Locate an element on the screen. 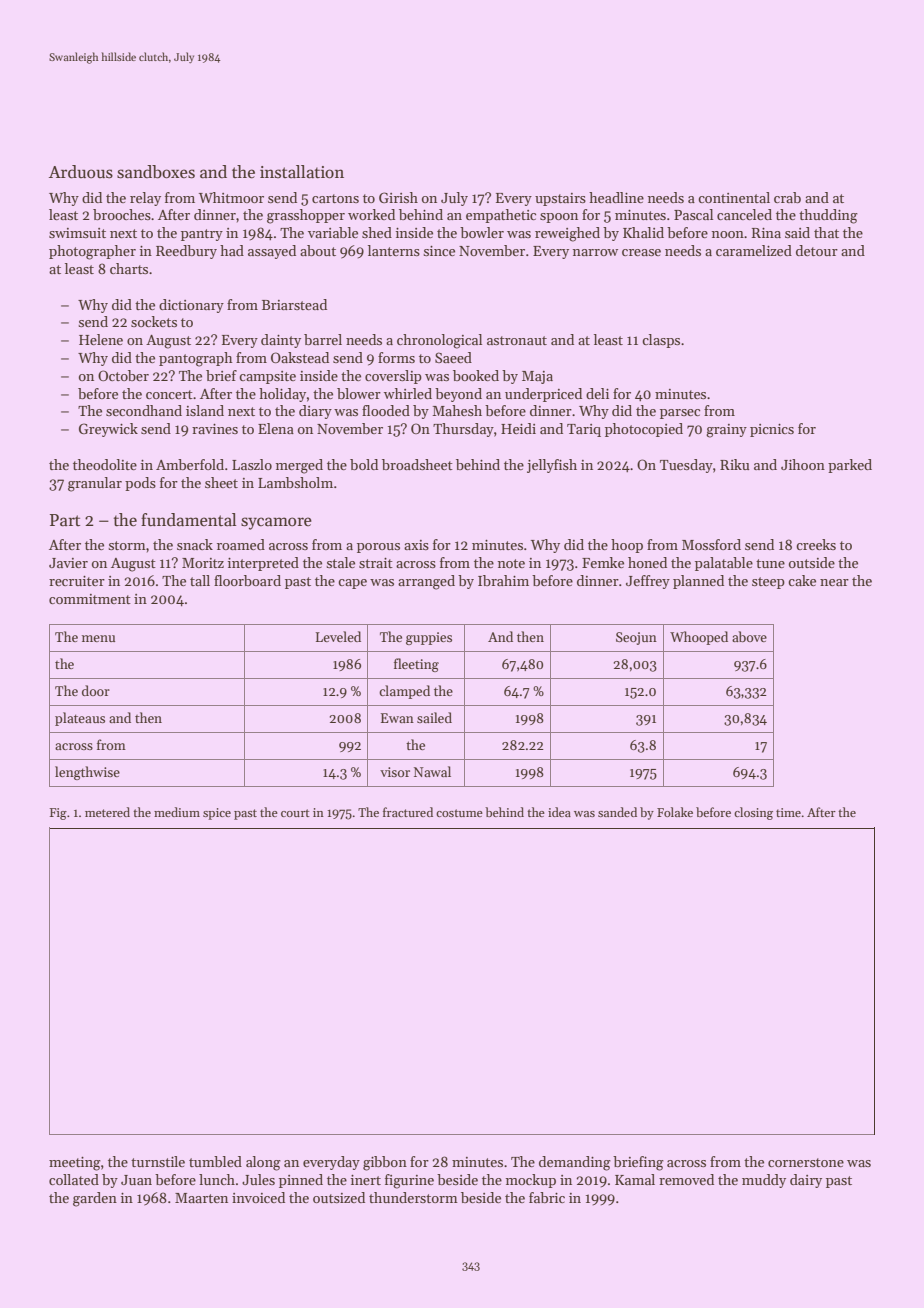 Image resolution: width=924 pixels, height=1308 pixels. metered is located at coordinates (107, 812).
